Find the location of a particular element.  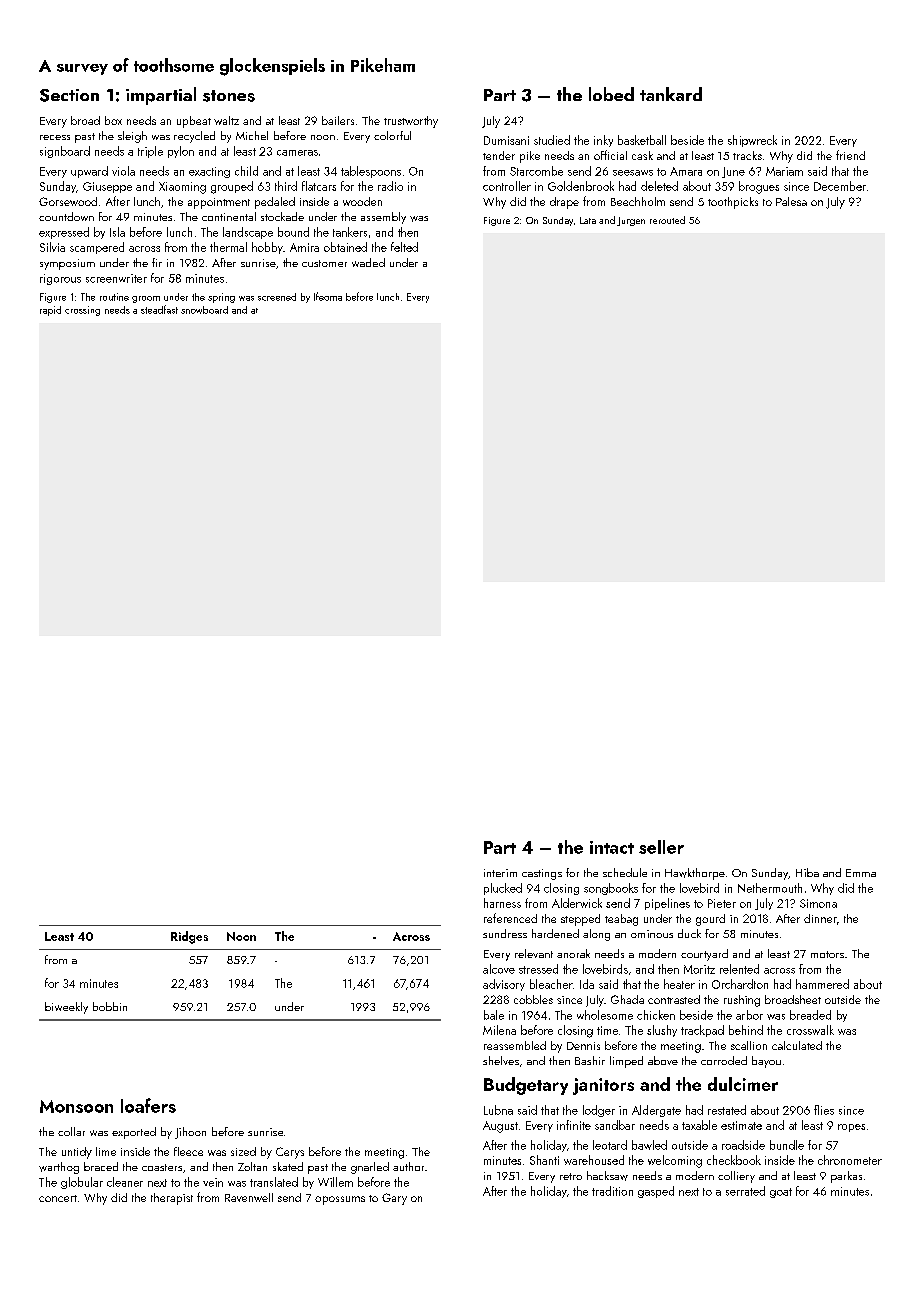

Ifeoma is located at coordinates (328, 296).
